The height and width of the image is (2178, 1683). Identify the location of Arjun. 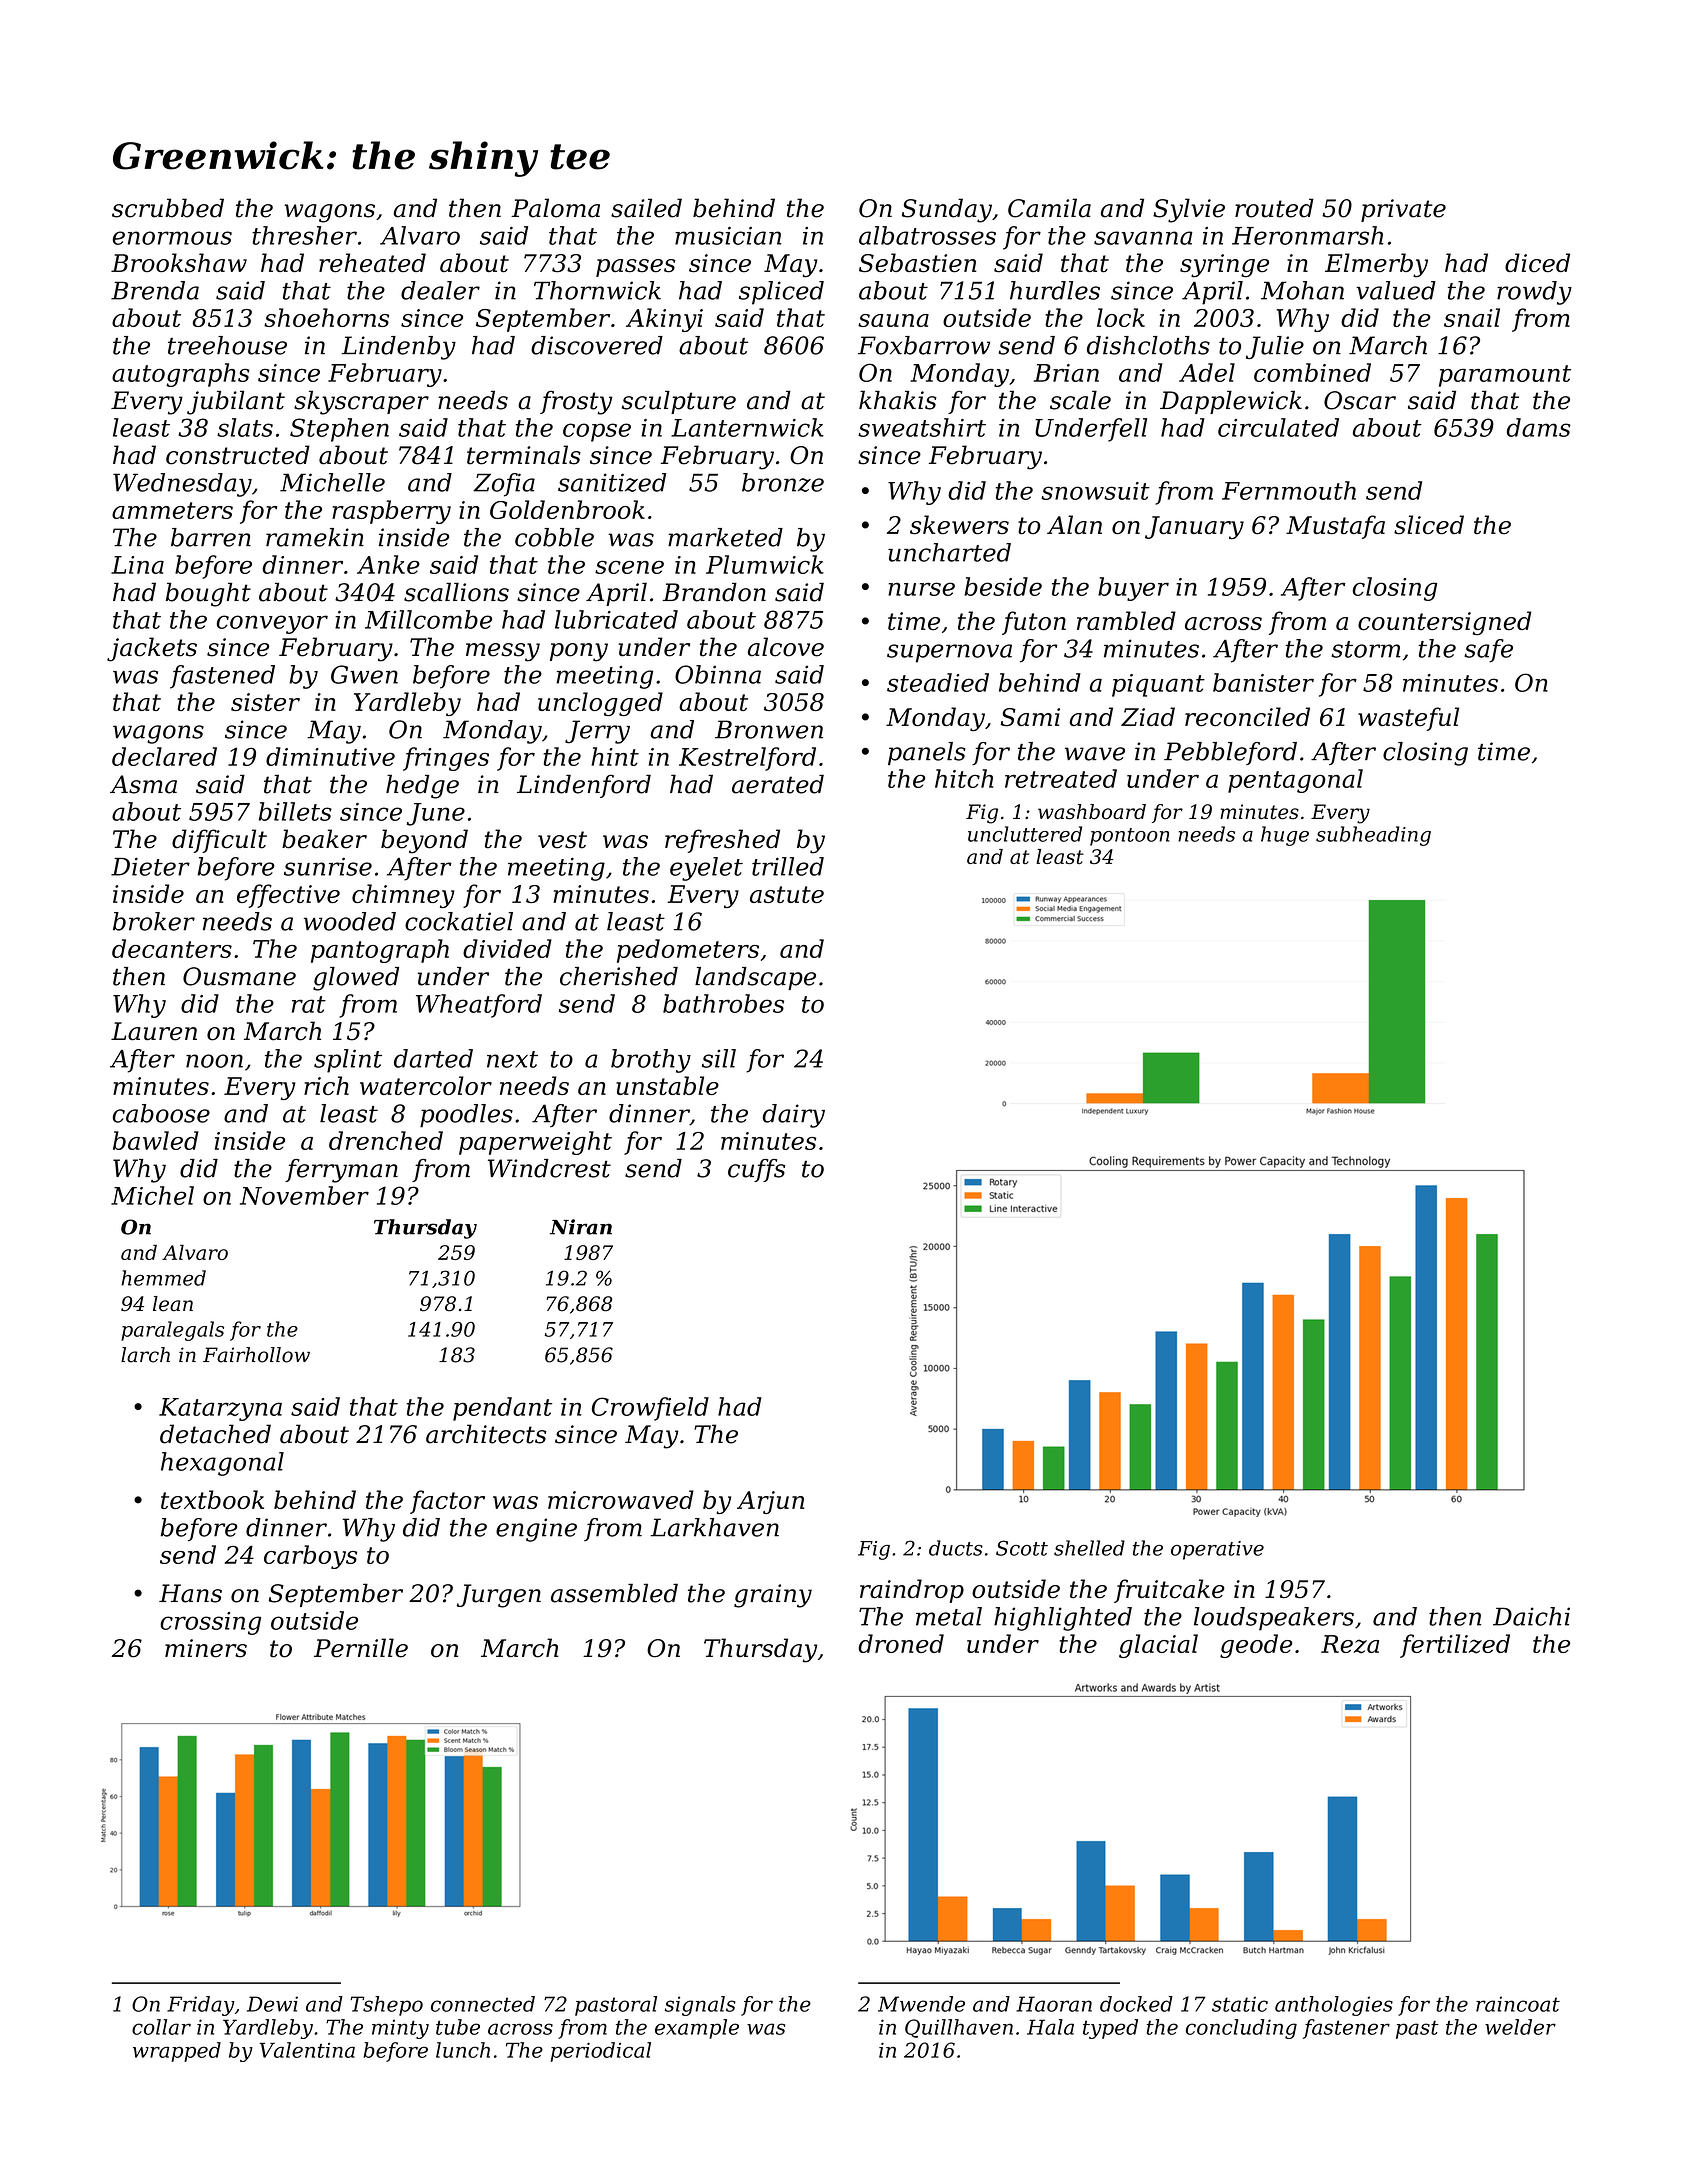
(770, 1502).
